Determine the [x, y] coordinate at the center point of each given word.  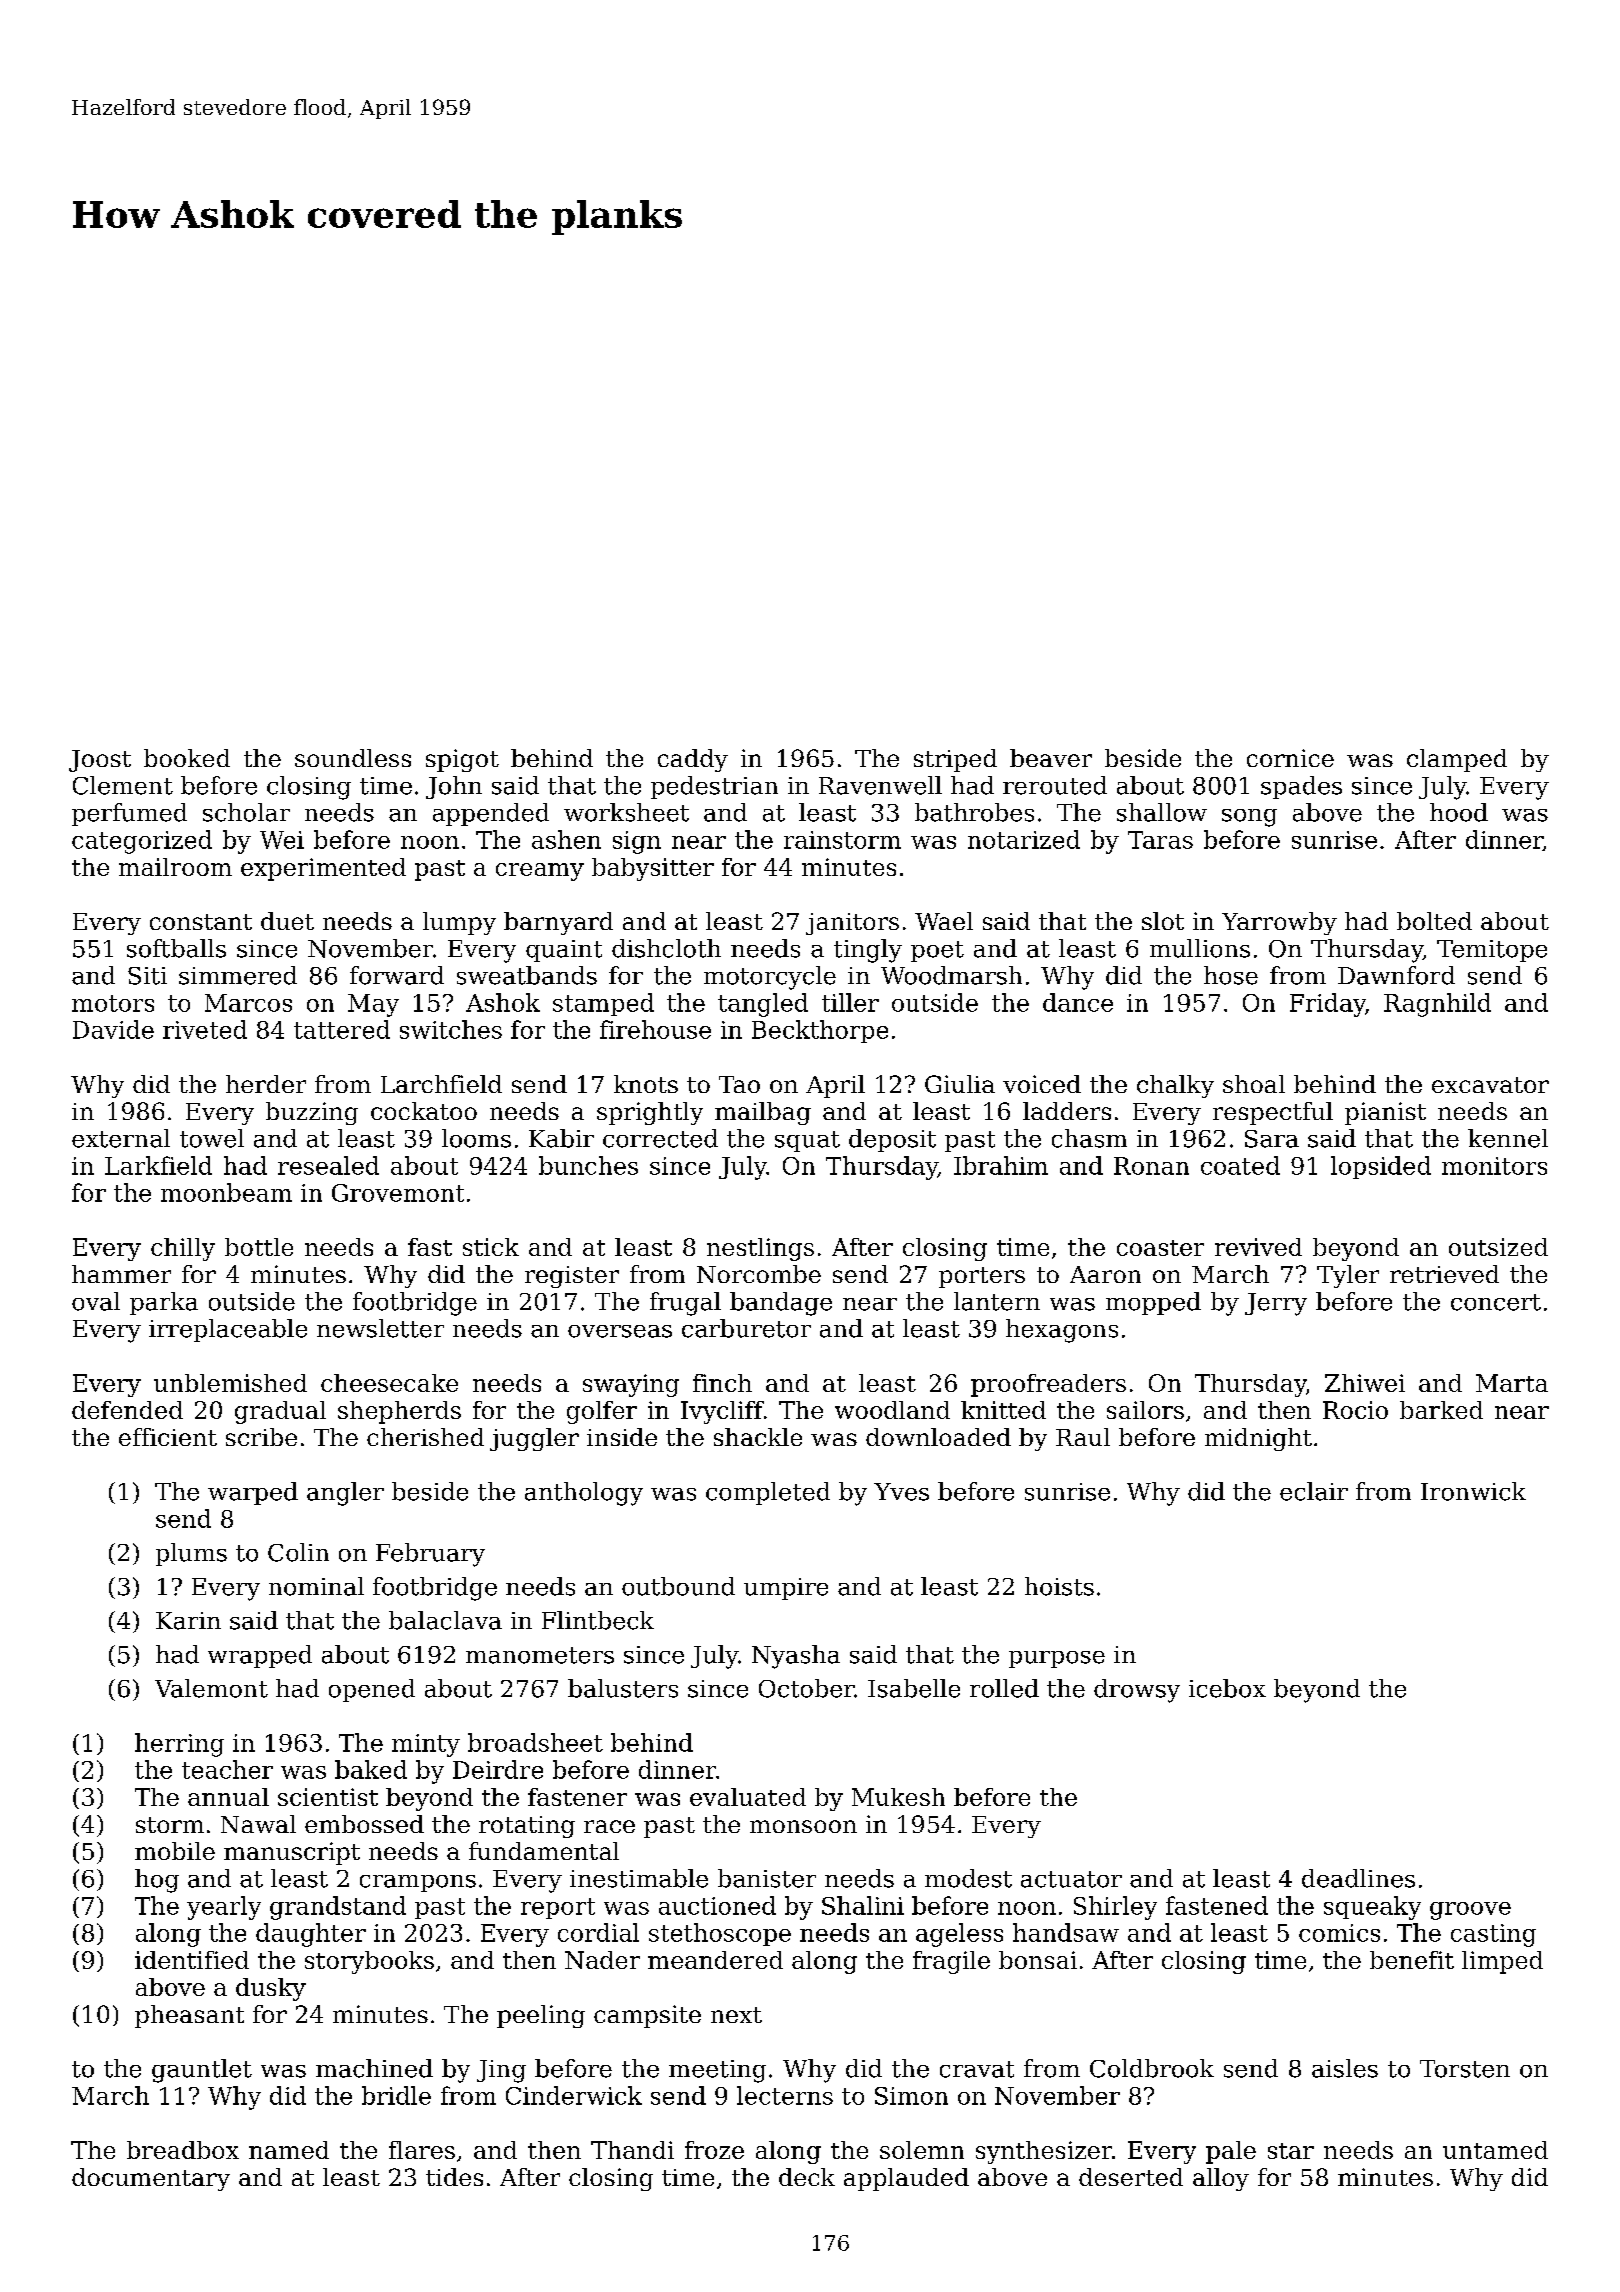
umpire [786, 1589]
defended [127, 1410]
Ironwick [1473, 1491]
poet [937, 951]
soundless [353, 758]
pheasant [189, 2016]
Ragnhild [1437, 1005]
